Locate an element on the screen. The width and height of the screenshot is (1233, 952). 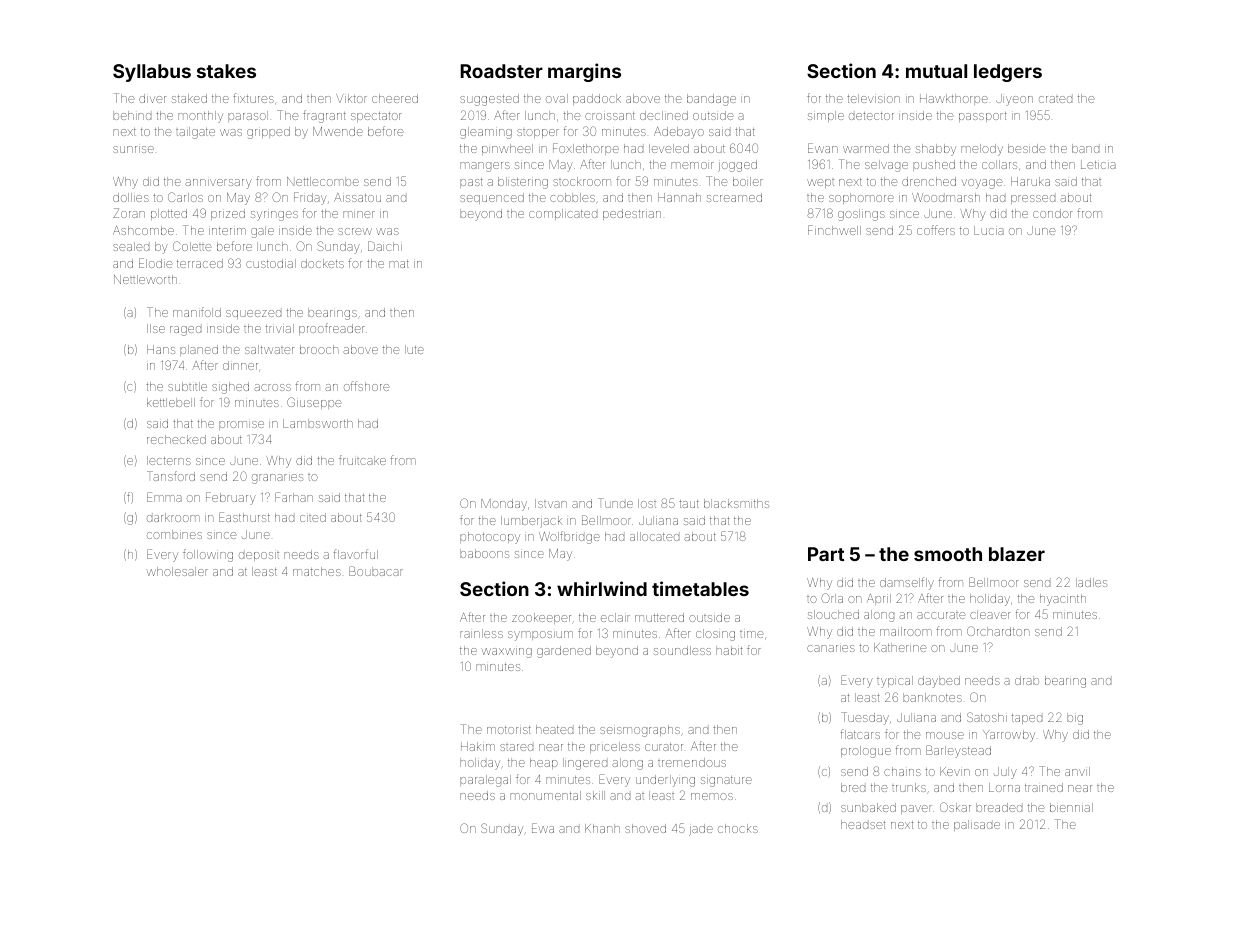
margins is located at coordinates (584, 72).
